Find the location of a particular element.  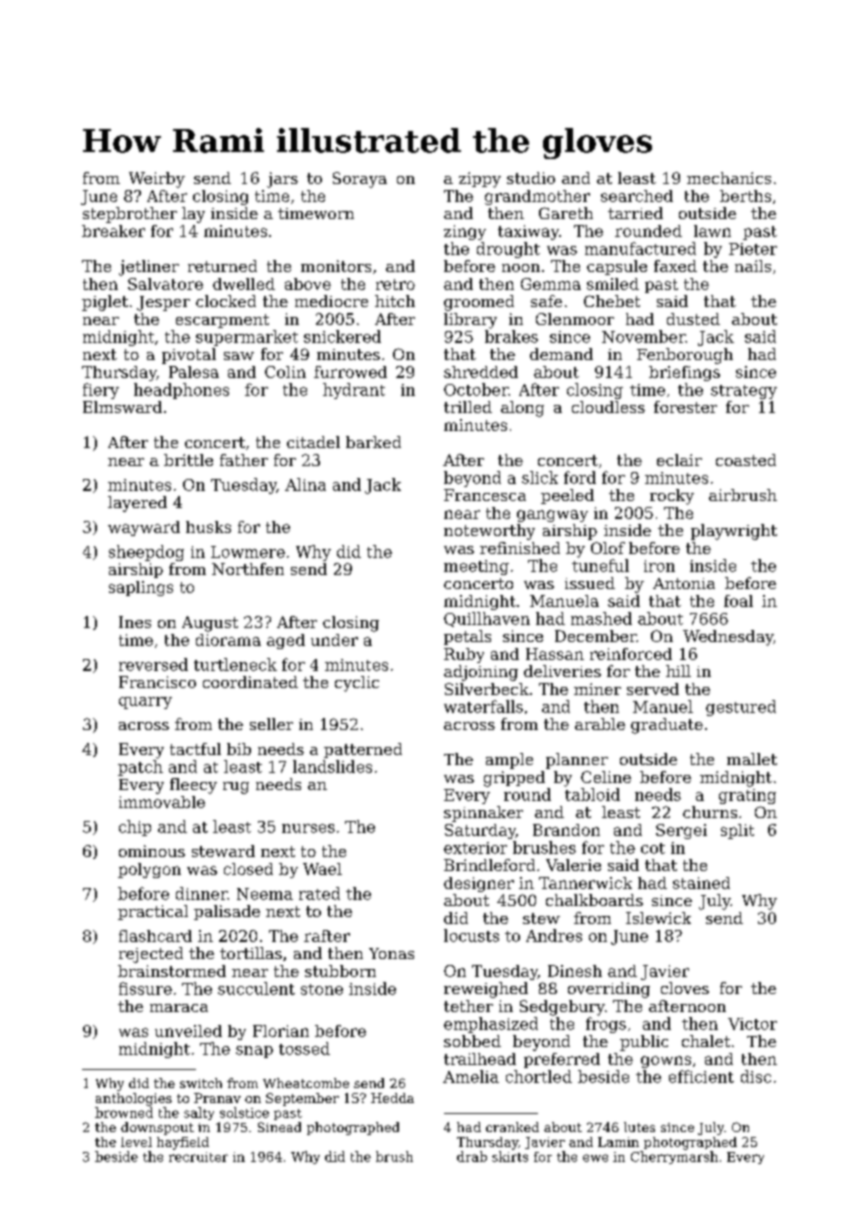

recruiter is located at coordinates (198, 1157).
